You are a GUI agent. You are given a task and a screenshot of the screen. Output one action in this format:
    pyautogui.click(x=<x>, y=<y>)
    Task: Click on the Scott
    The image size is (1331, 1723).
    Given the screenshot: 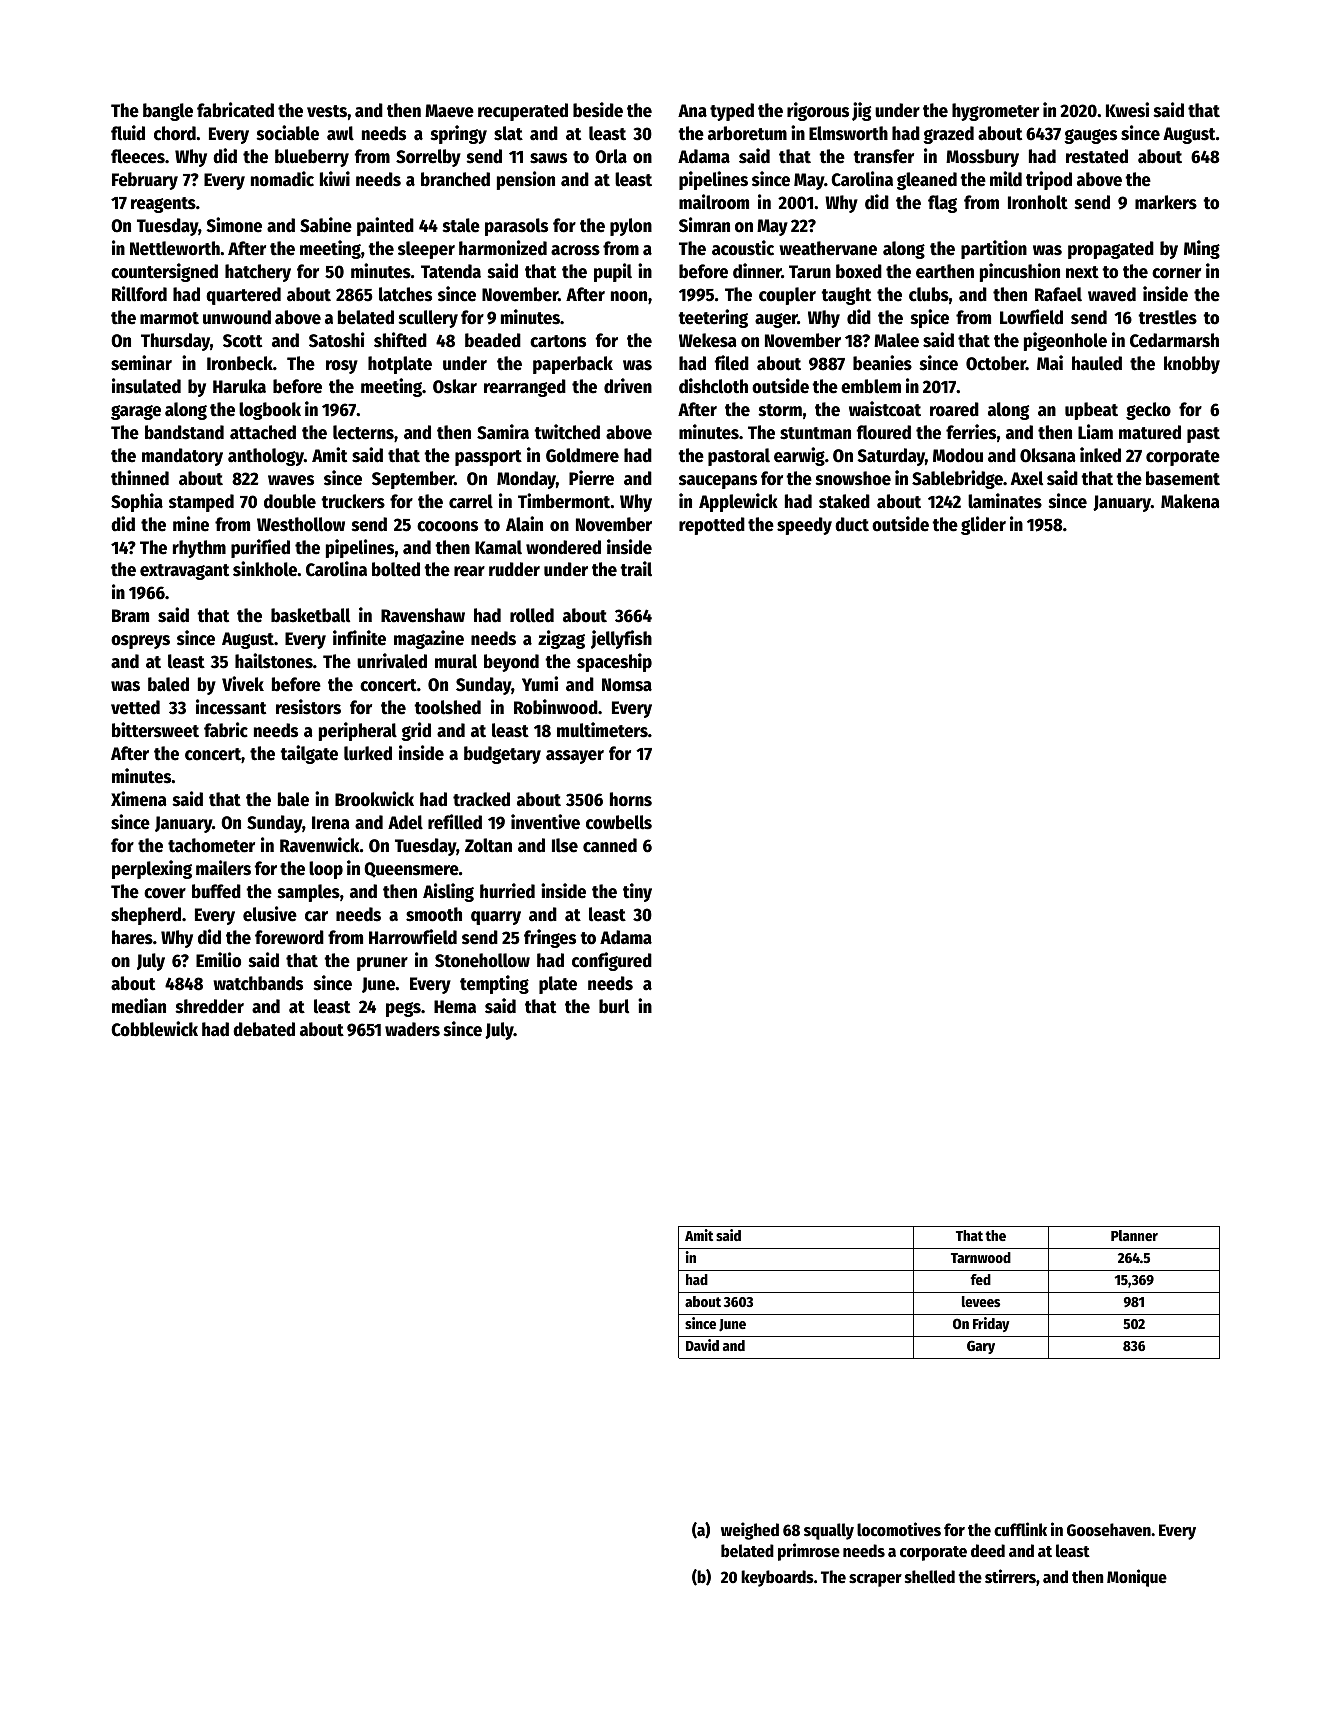 What is the action you would take?
    pyautogui.click(x=242, y=341)
